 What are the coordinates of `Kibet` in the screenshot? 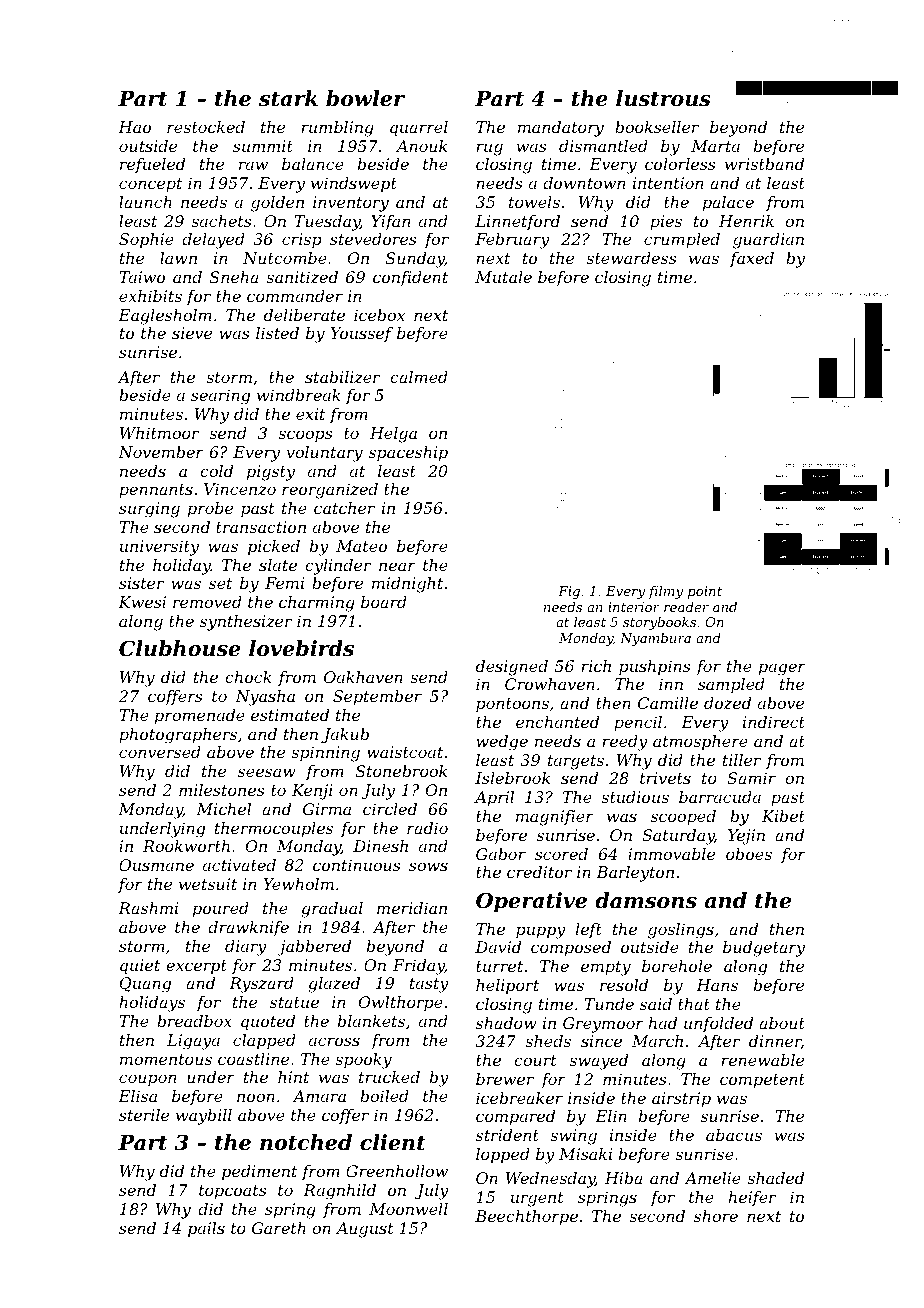 It's located at (783, 816).
